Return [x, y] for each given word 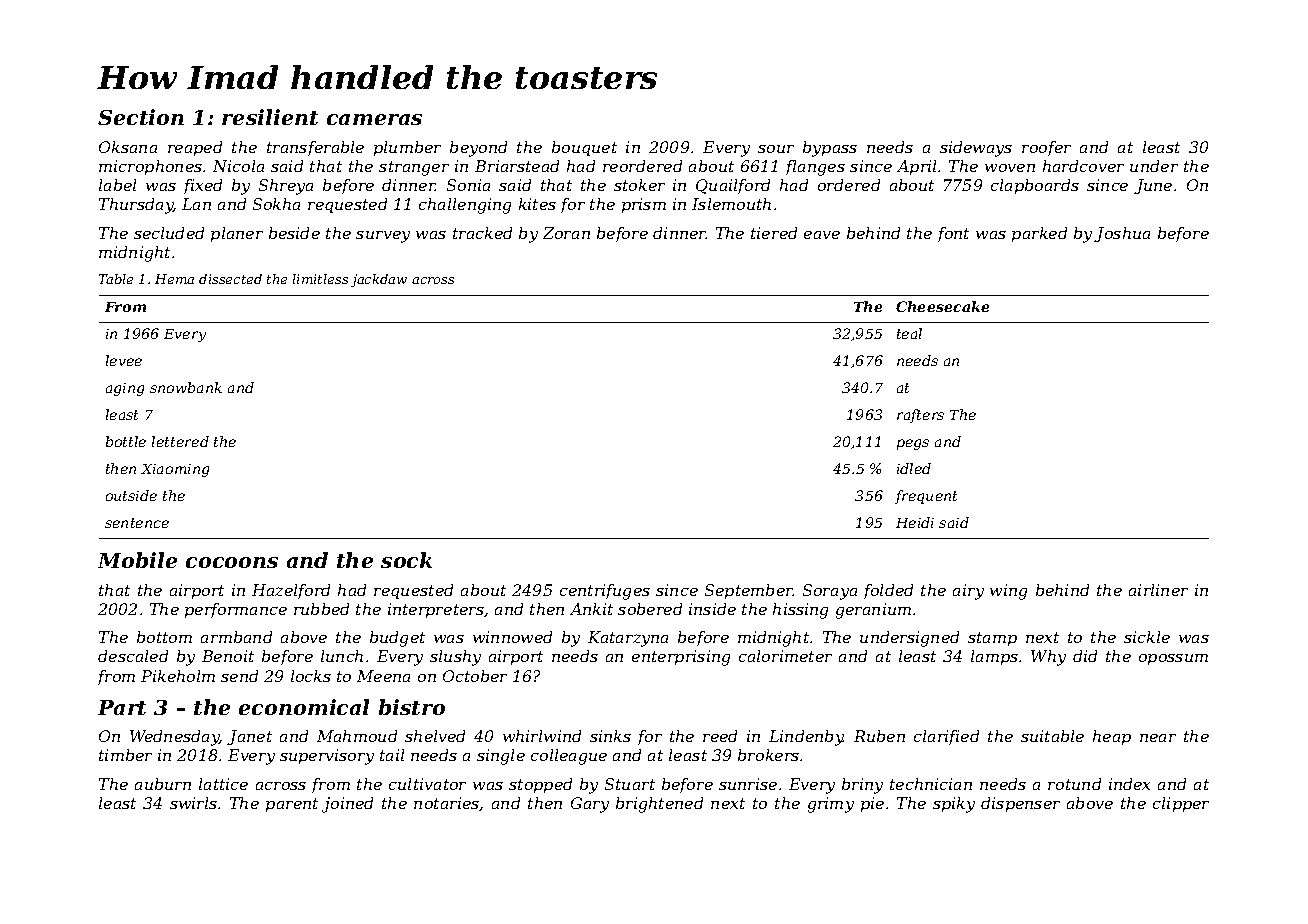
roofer [1046, 148]
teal [909, 333]
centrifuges [605, 592]
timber [125, 755]
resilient [270, 117]
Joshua [1122, 234]
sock [406, 560]
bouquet [584, 148]
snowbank [186, 387]
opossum [1173, 659]
